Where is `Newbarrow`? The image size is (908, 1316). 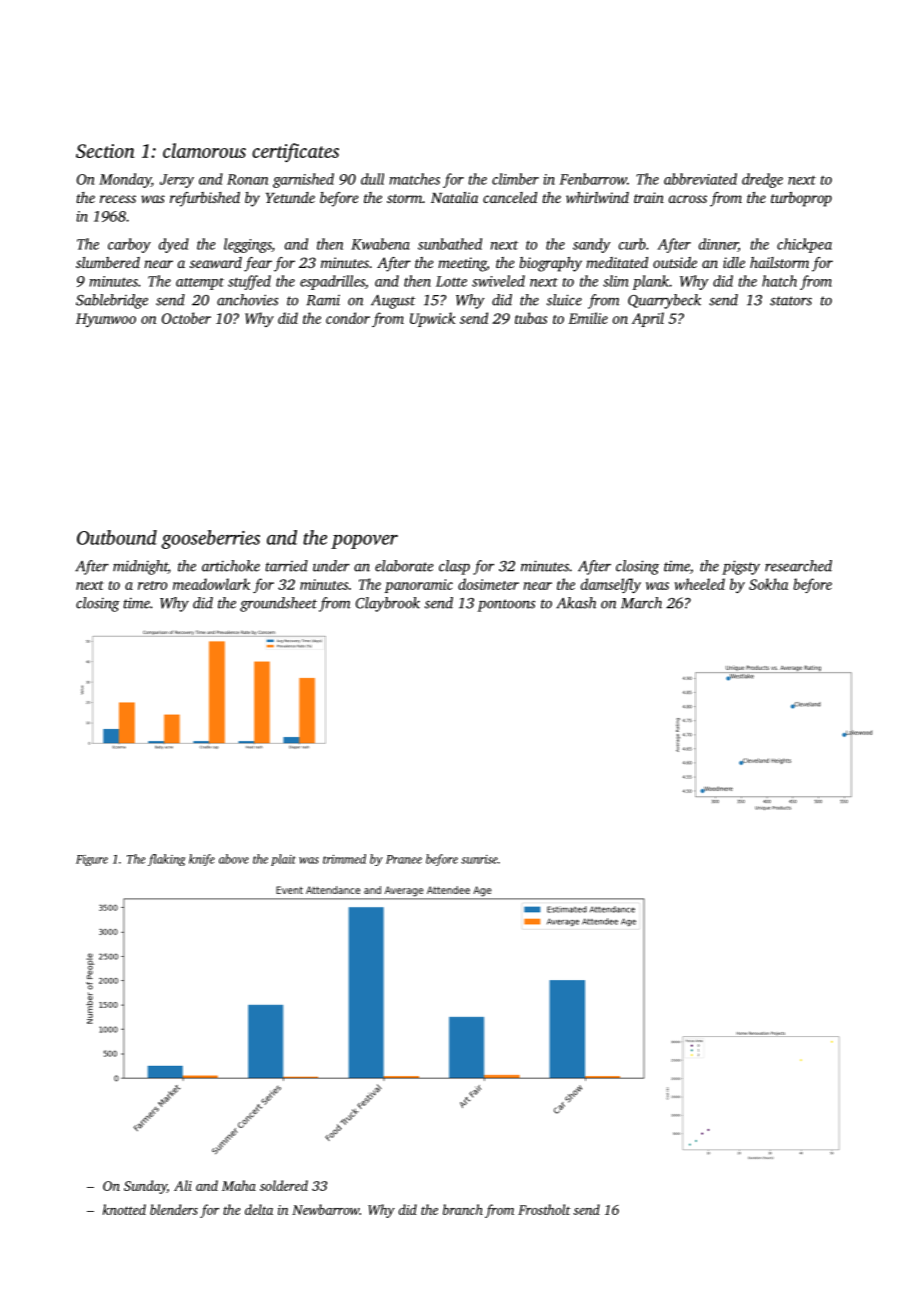 Newbarrow is located at coordinates (326, 1209).
